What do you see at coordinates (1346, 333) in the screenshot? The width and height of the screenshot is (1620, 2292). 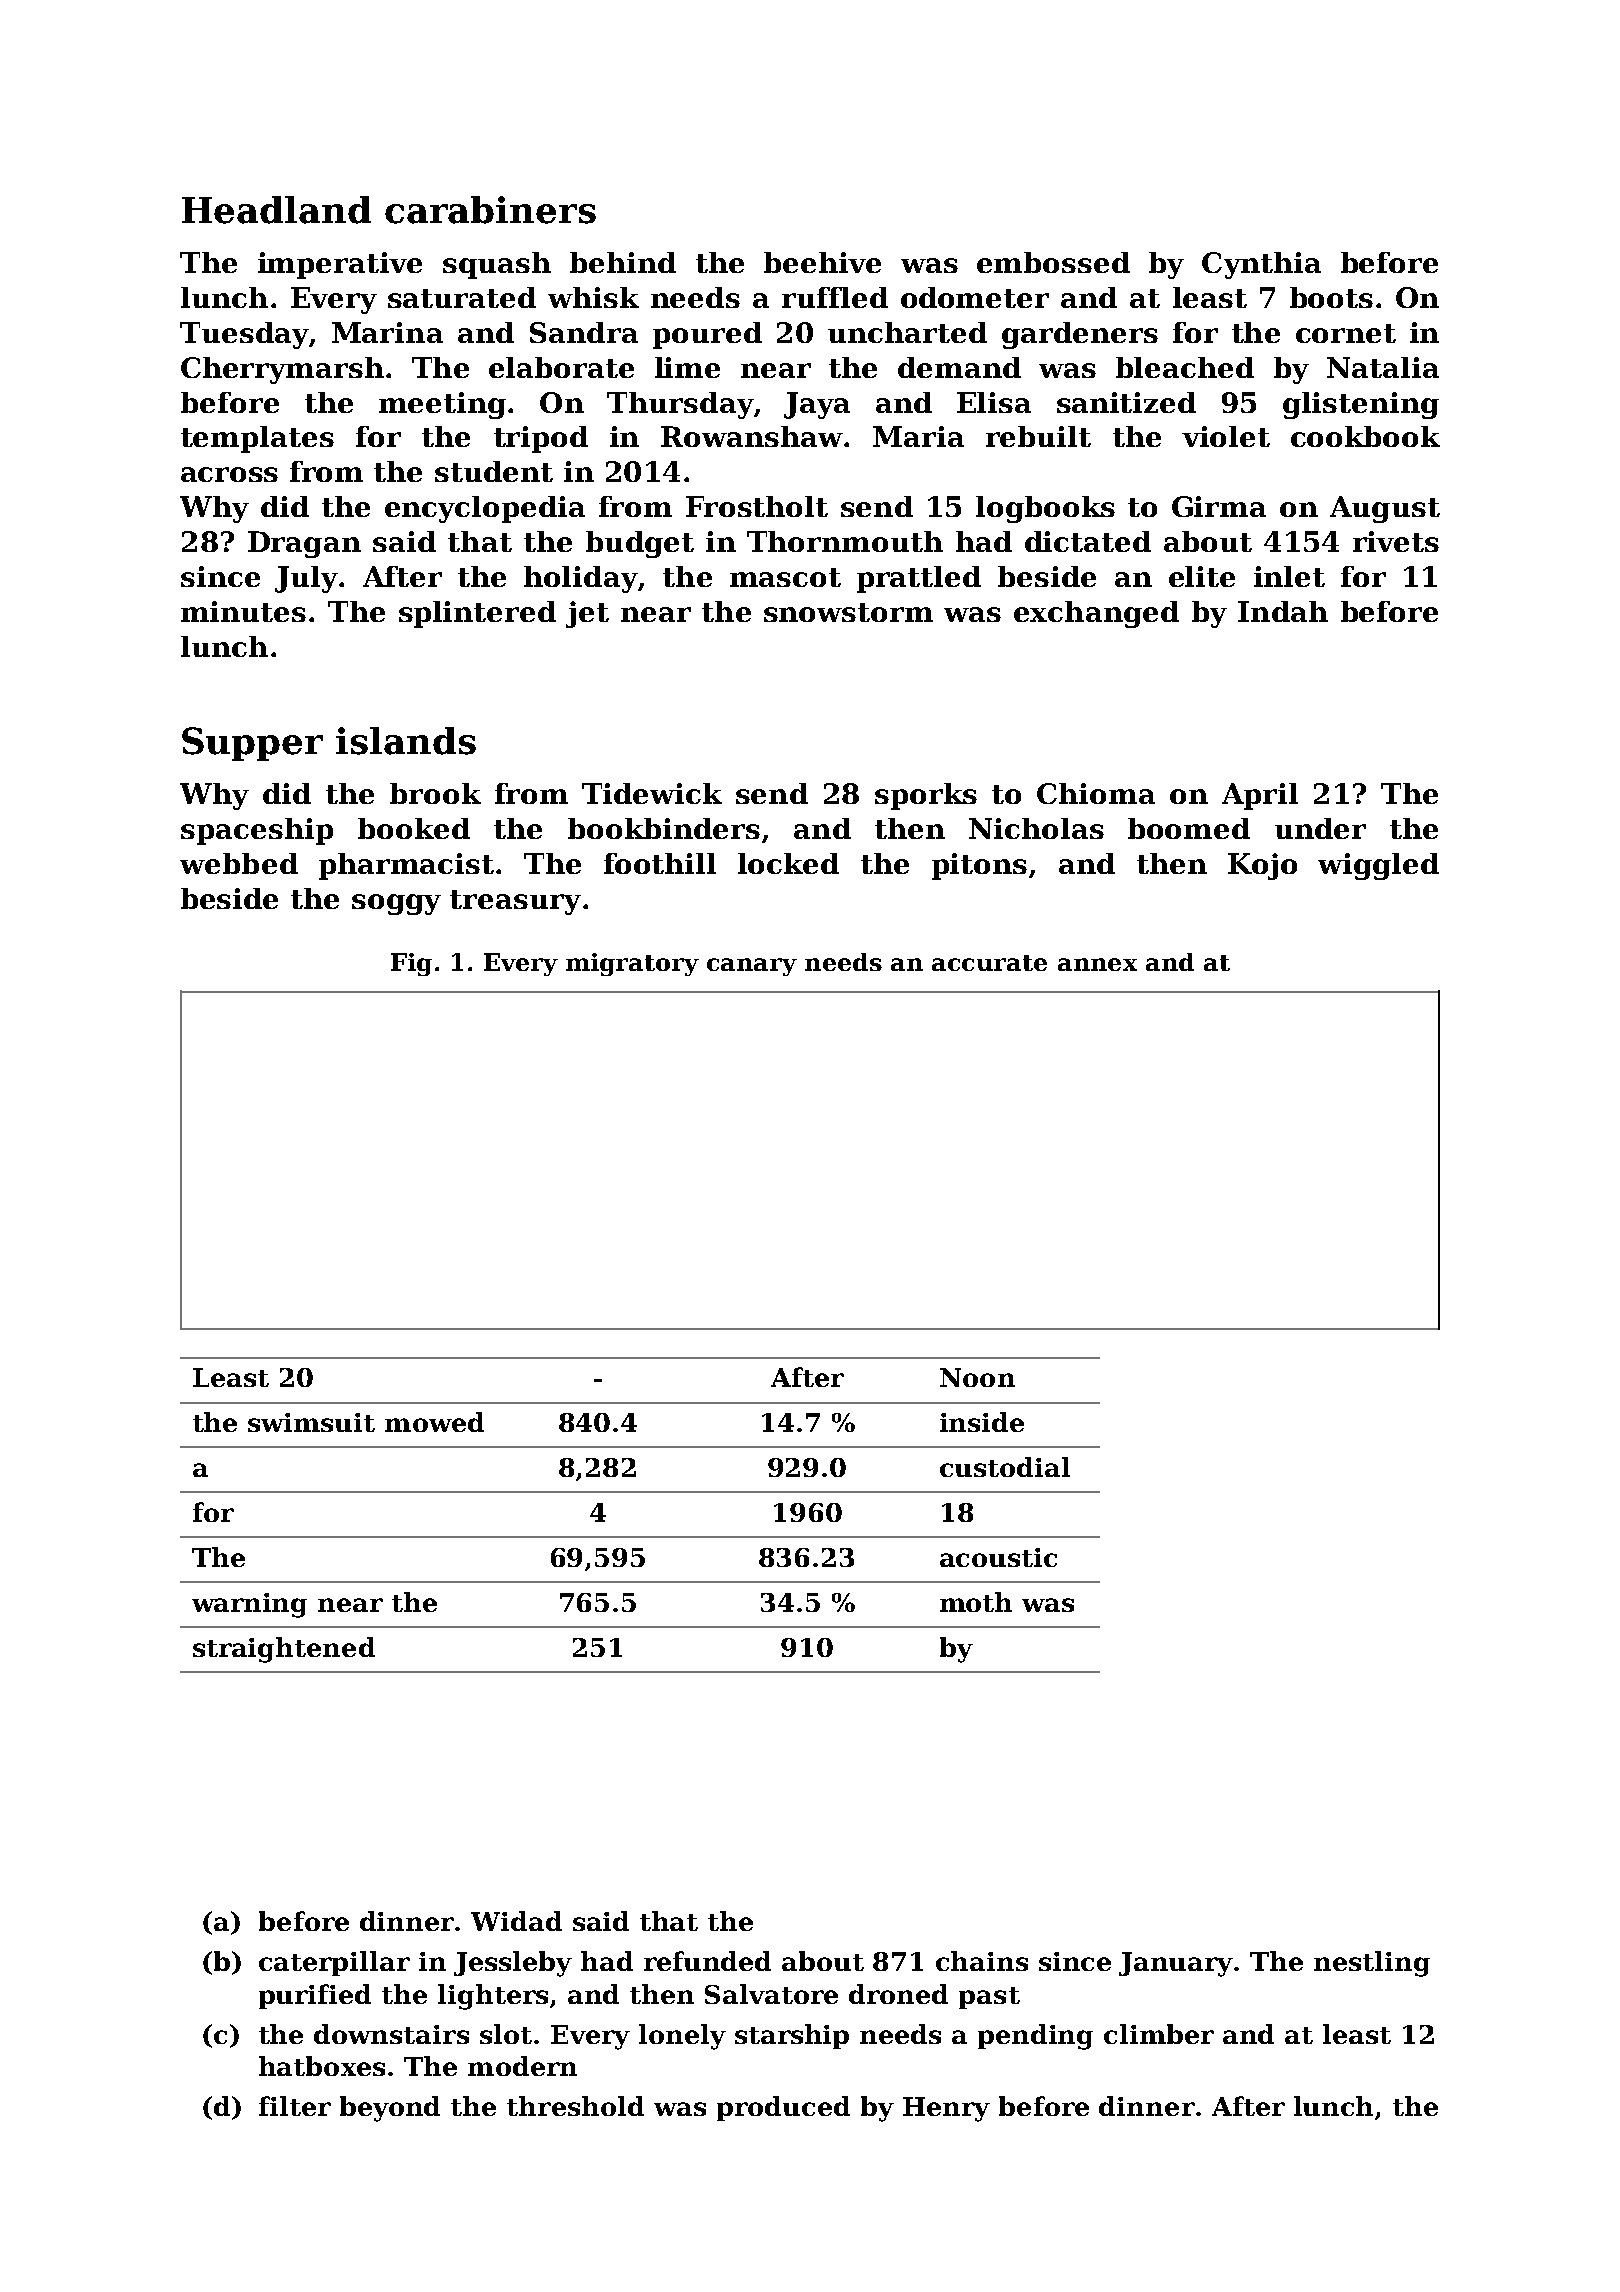 I see `cornet` at bounding box center [1346, 333].
